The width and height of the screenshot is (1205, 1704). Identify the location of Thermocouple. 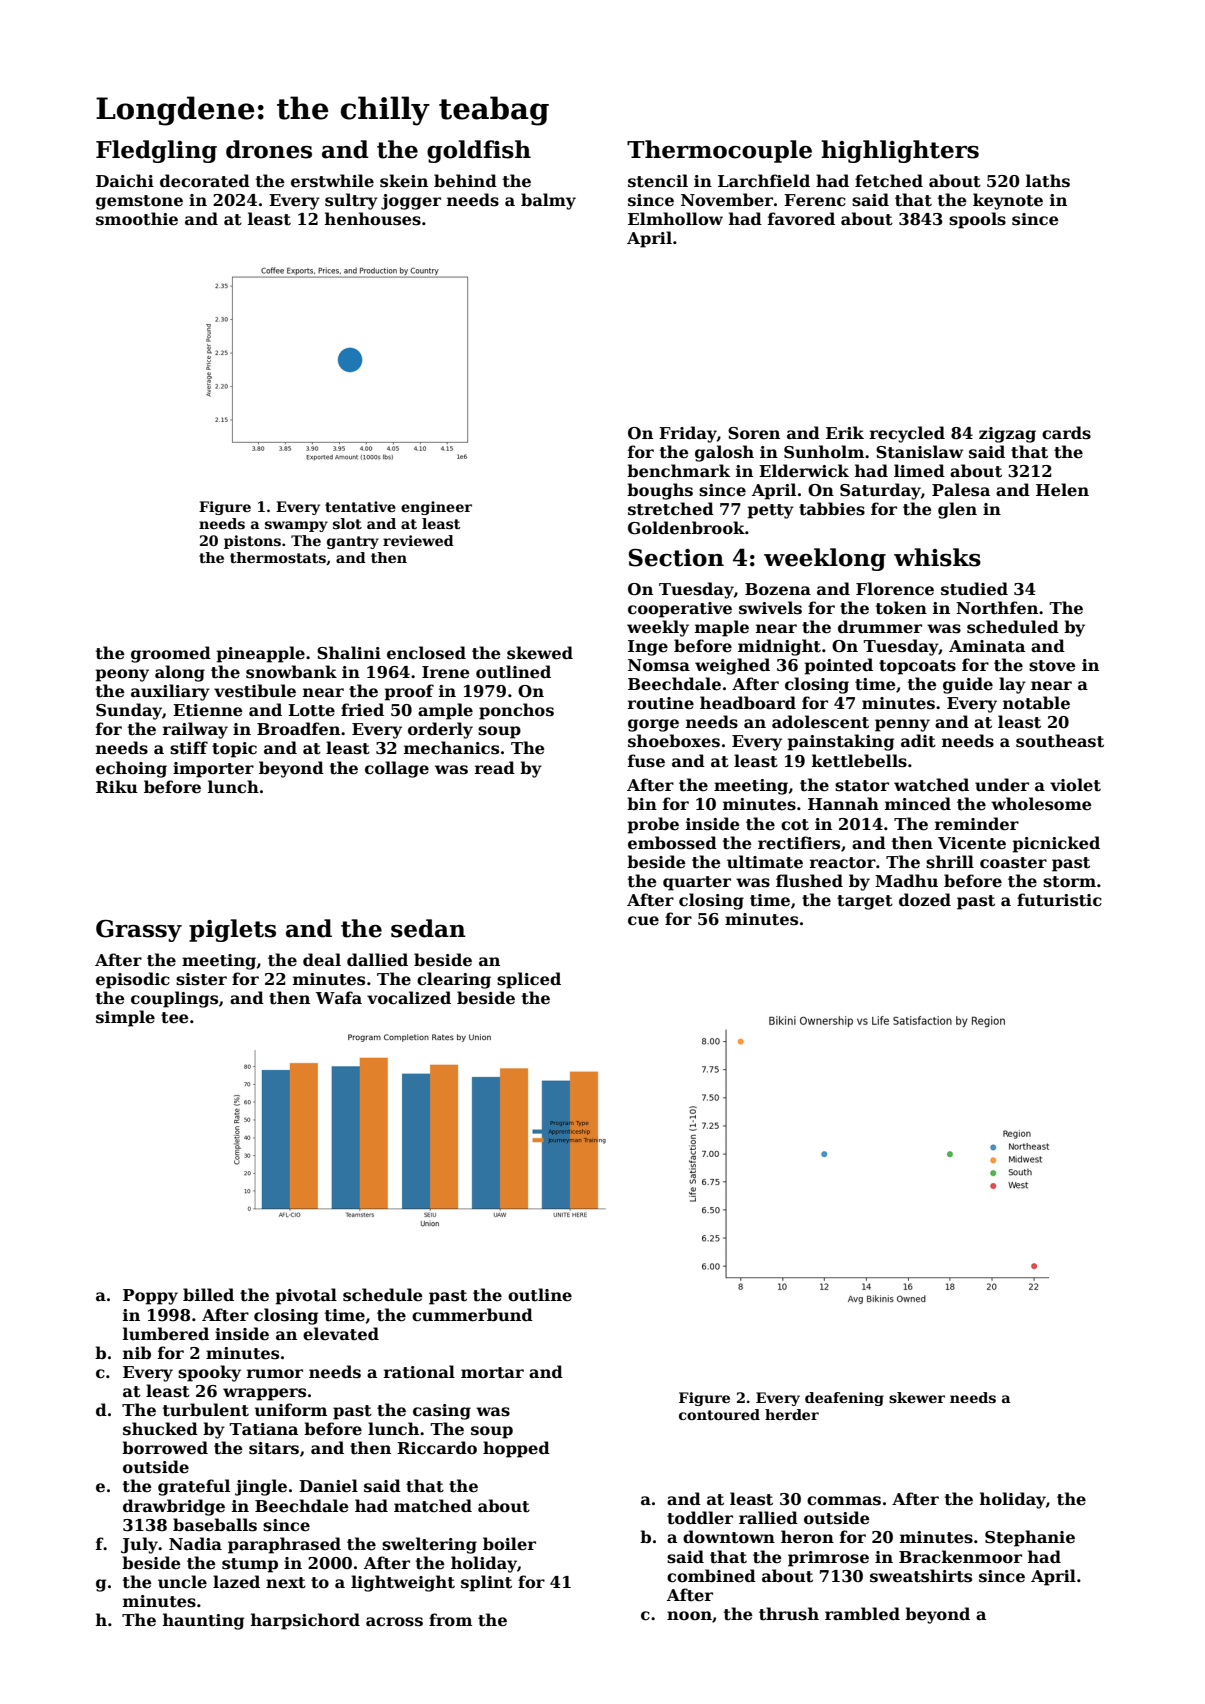
(719, 151).
